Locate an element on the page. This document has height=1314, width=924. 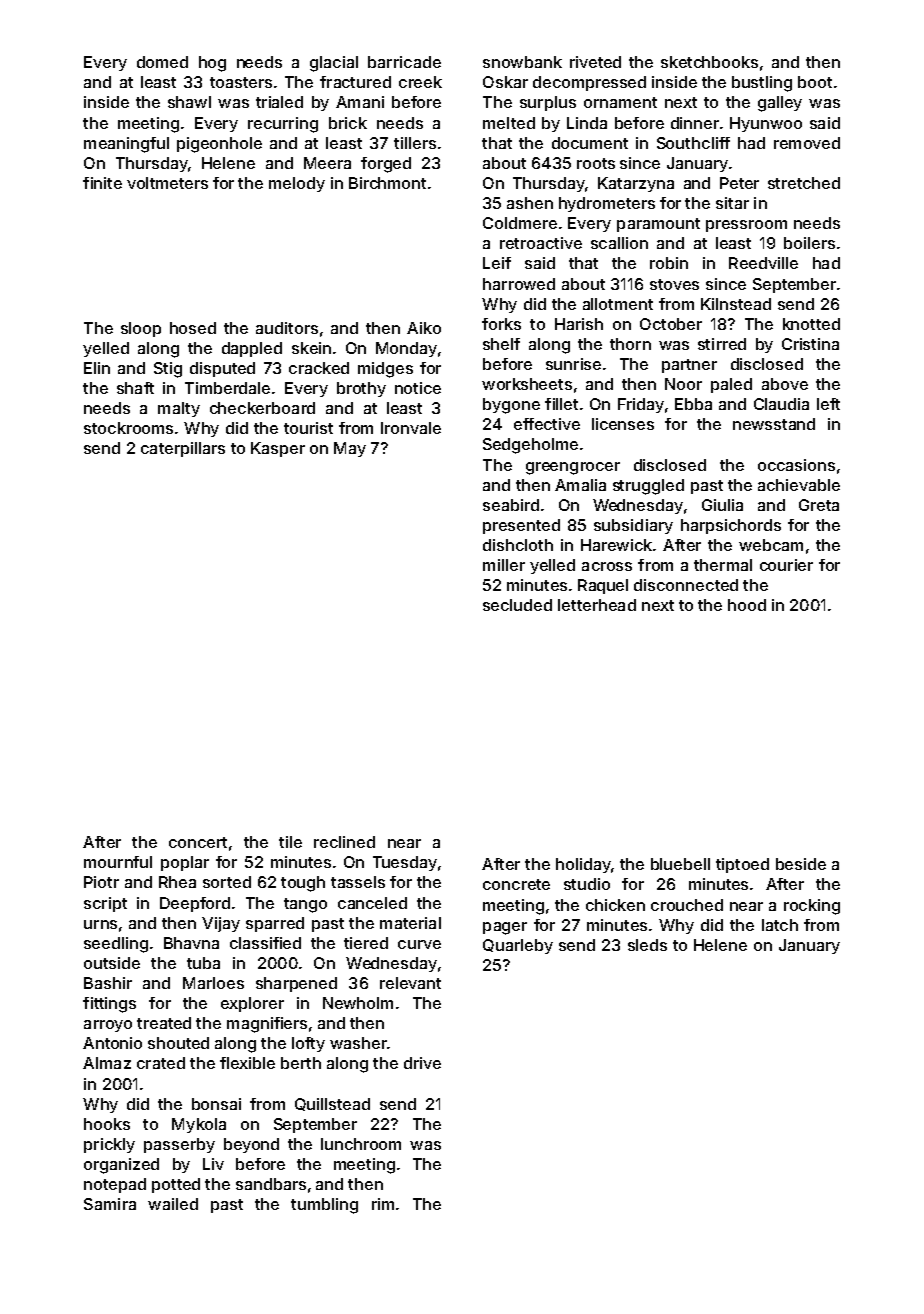
mournful is located at coordinates (118, 862).
